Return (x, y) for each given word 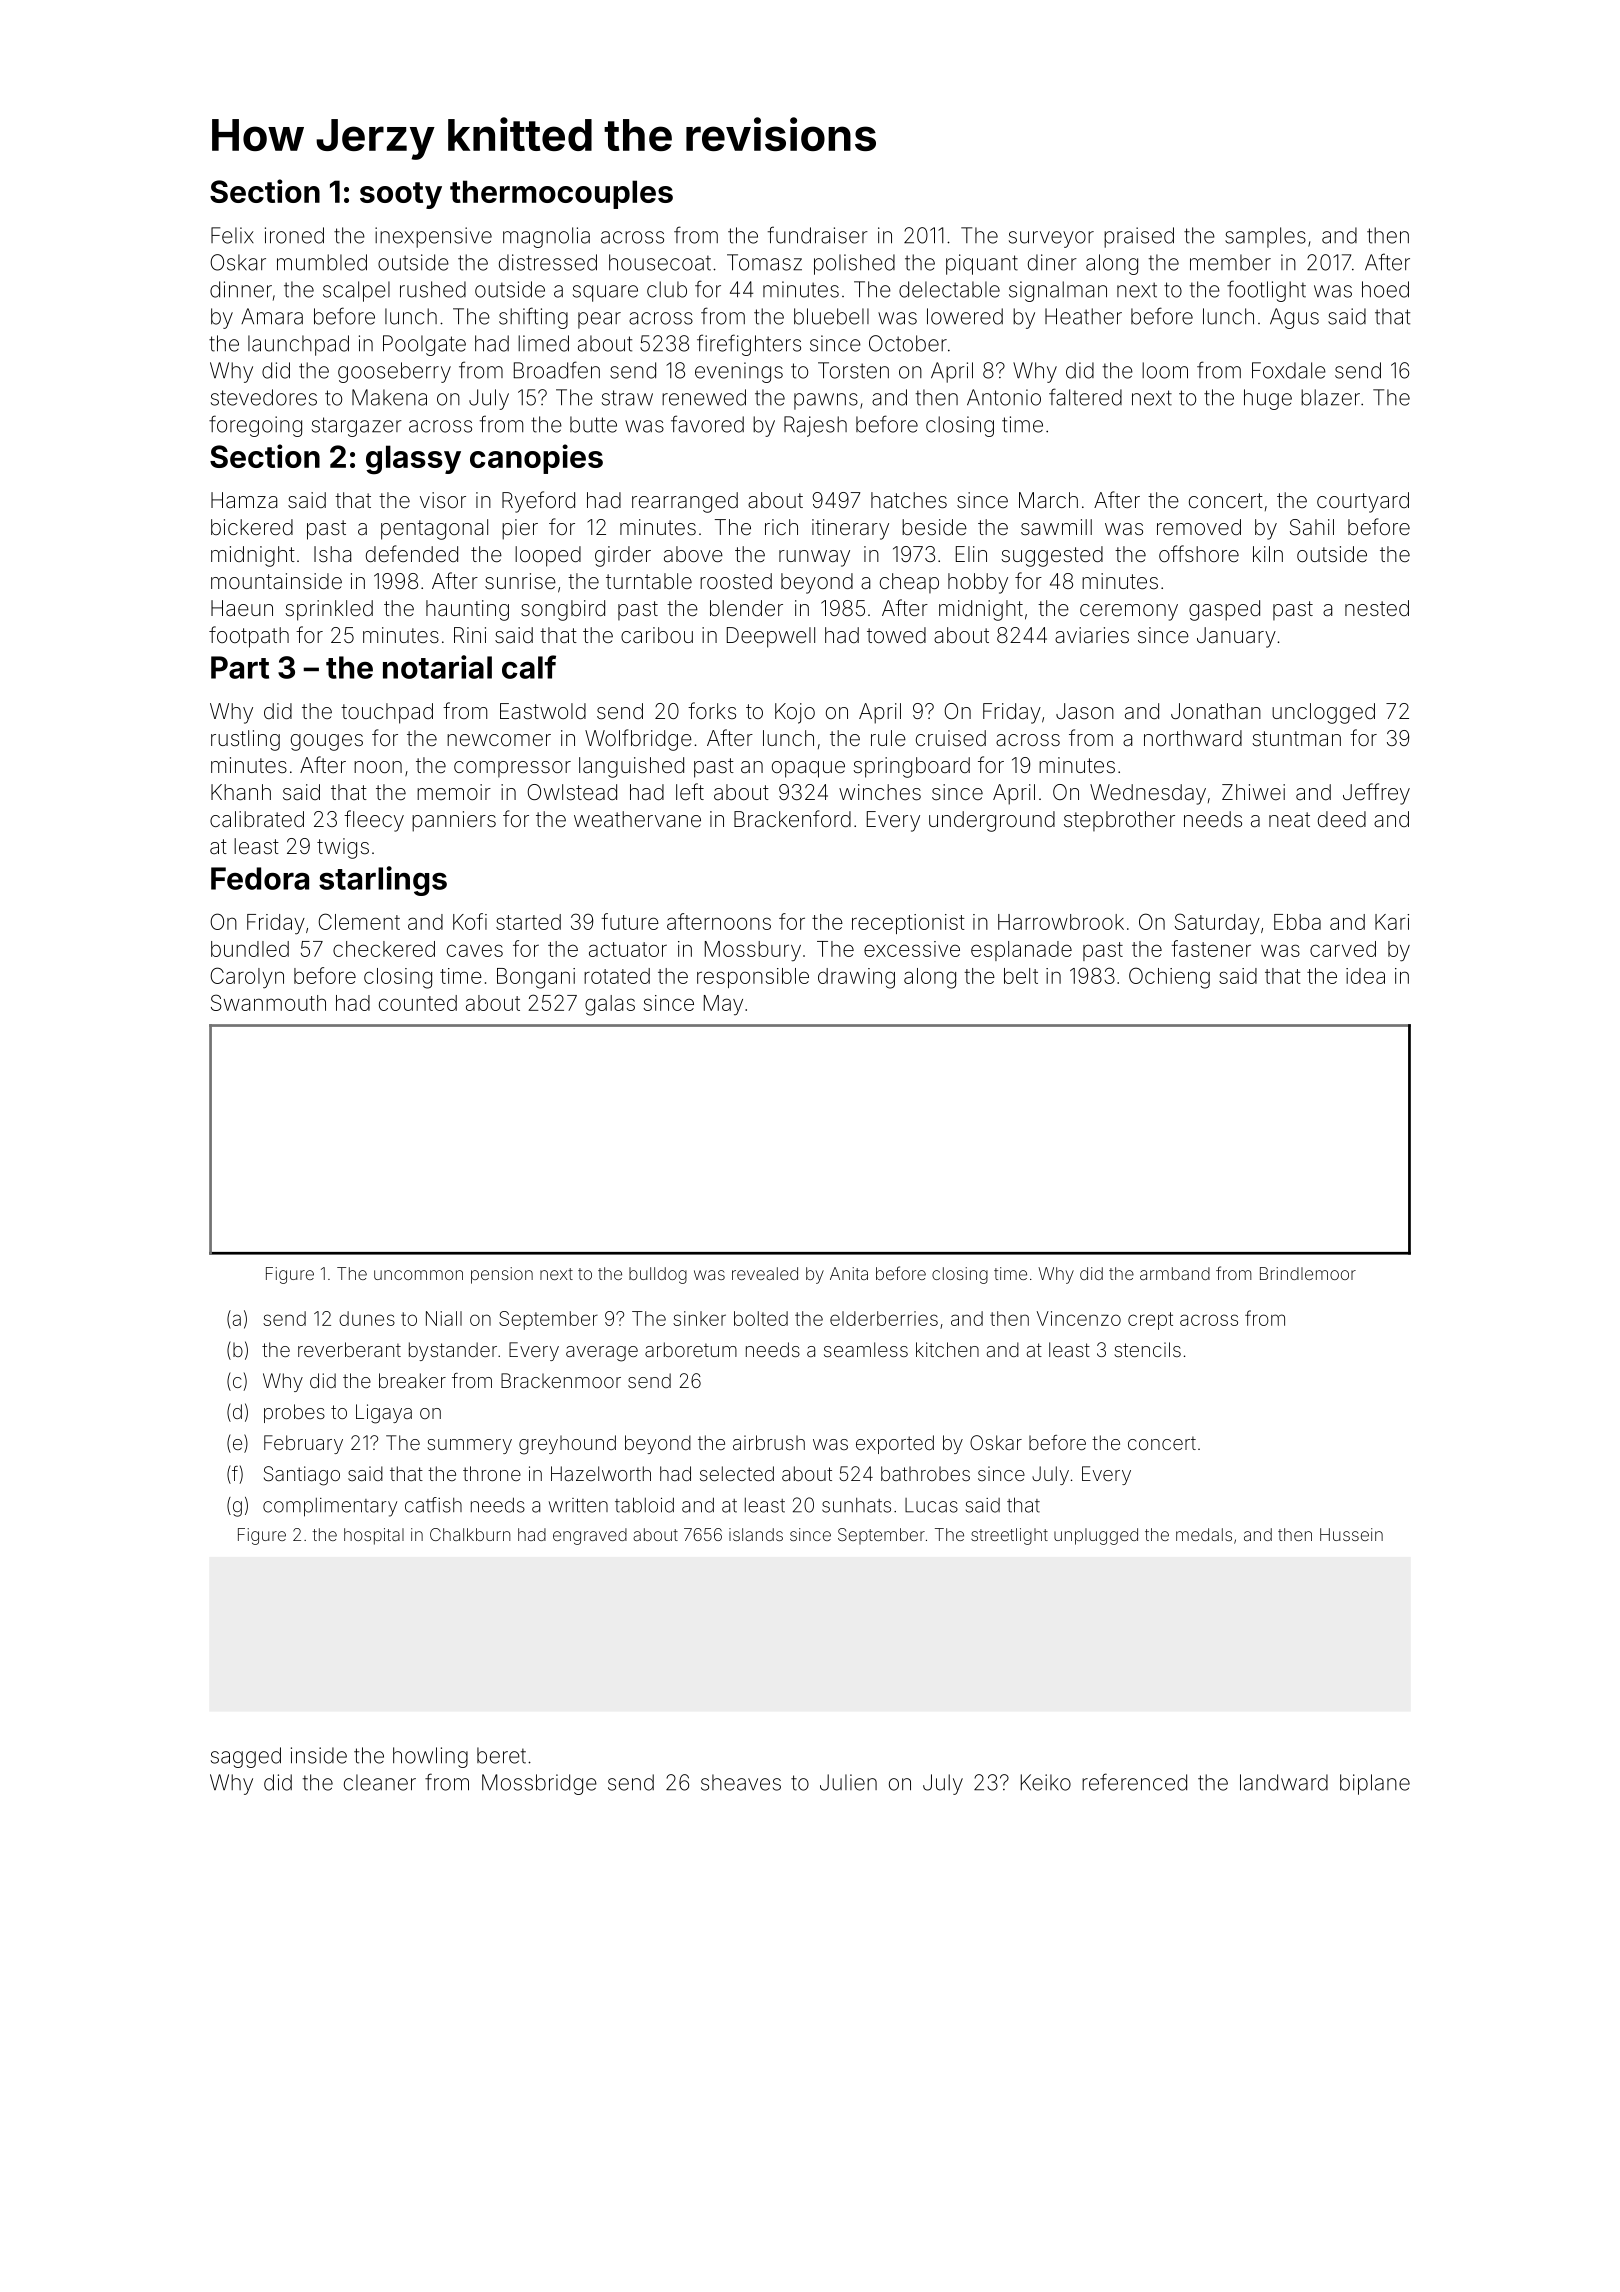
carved (1343, 949)
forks (712, 710)
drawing (856, 978)
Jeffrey (1376, 794)
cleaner (380, 1782)
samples (1265, 237)
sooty (401, 195)
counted (418, 1003)
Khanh (241, 792)
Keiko (1046, 1782)
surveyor (1051, 239)
